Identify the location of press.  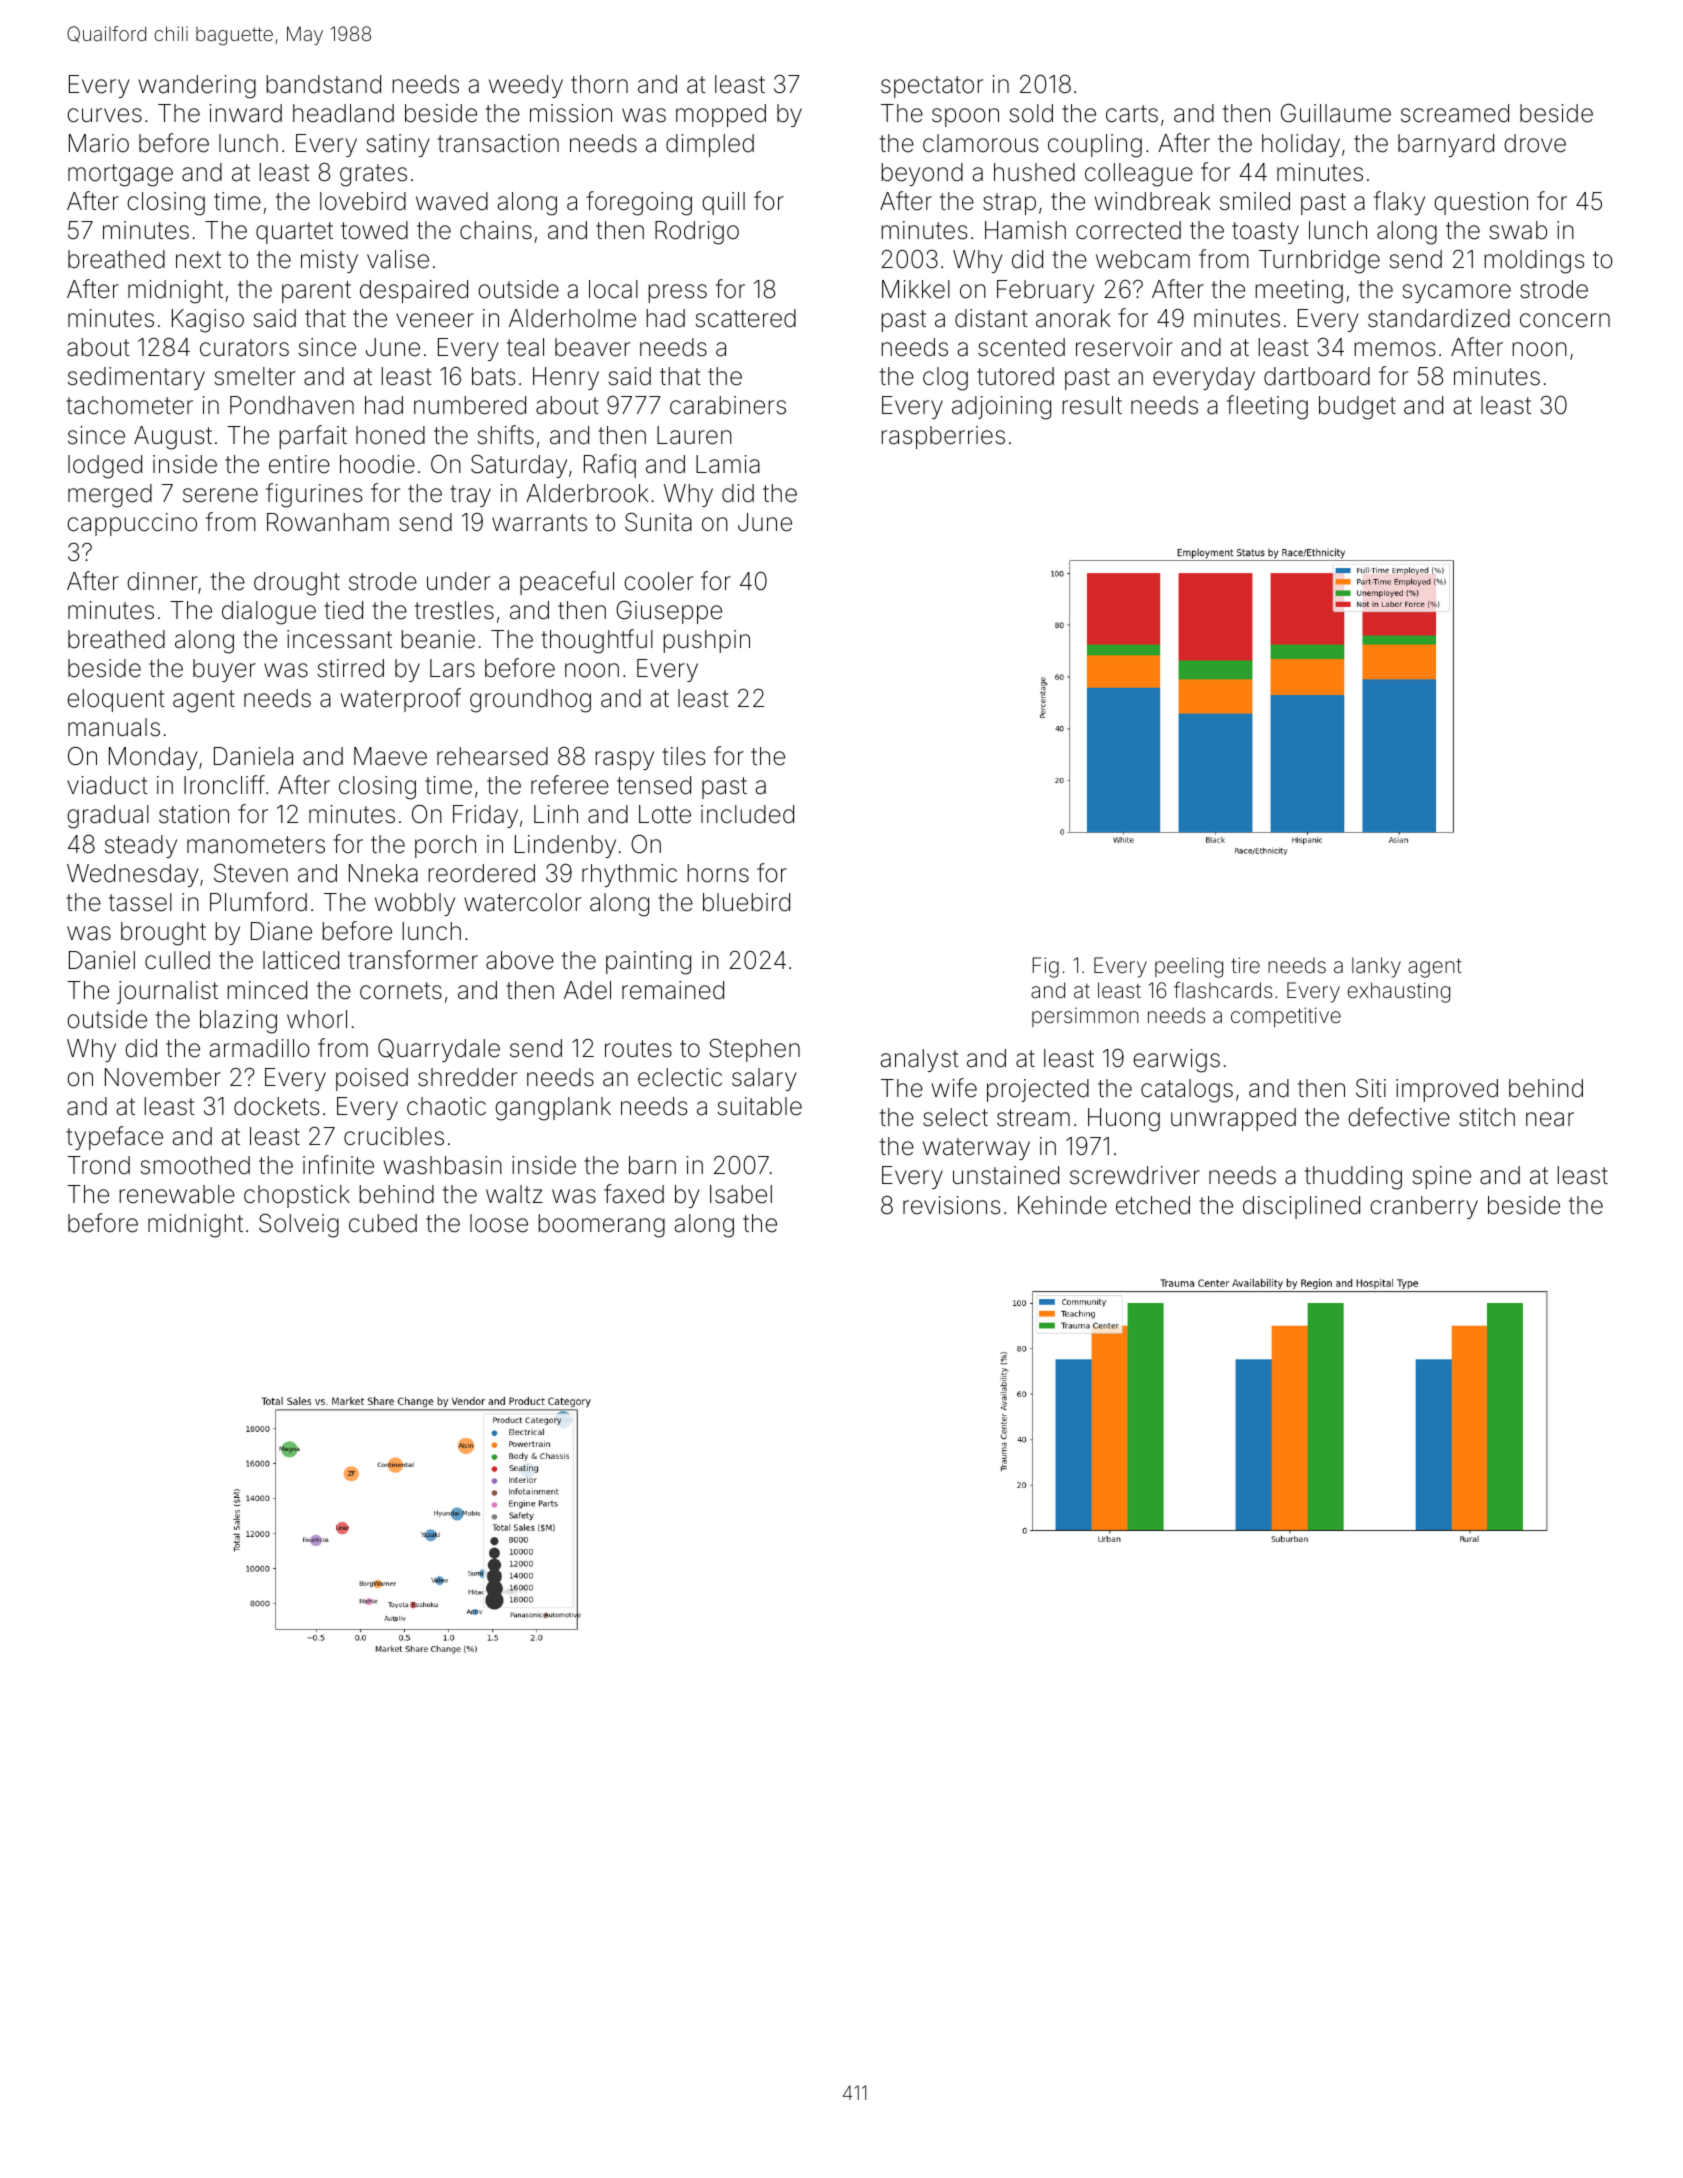
(677, 293).
